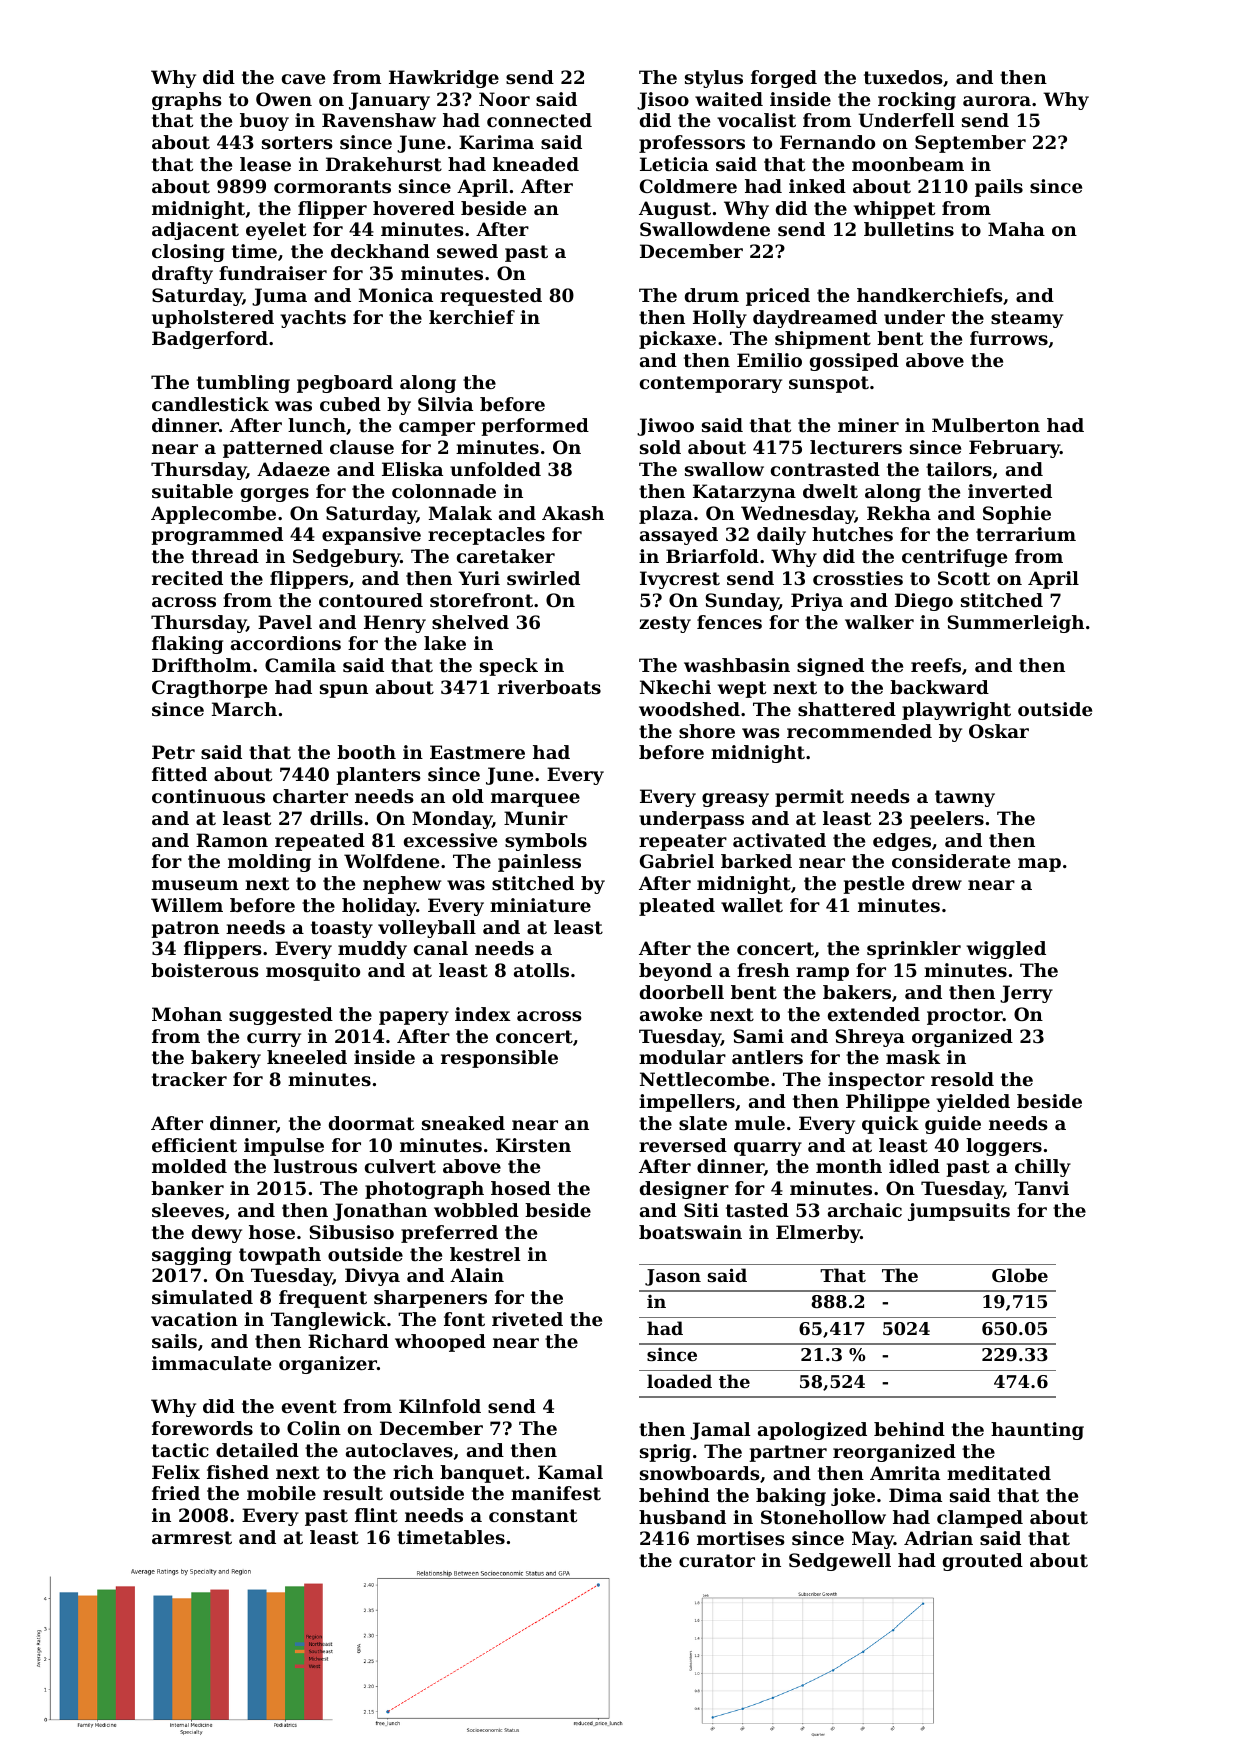 The width and height of the screenshot is (1246, 1762). What do you see at coordinates (688, 186) in the screenshot?
I see `Coldmere` at bounding box center [688, 186].
